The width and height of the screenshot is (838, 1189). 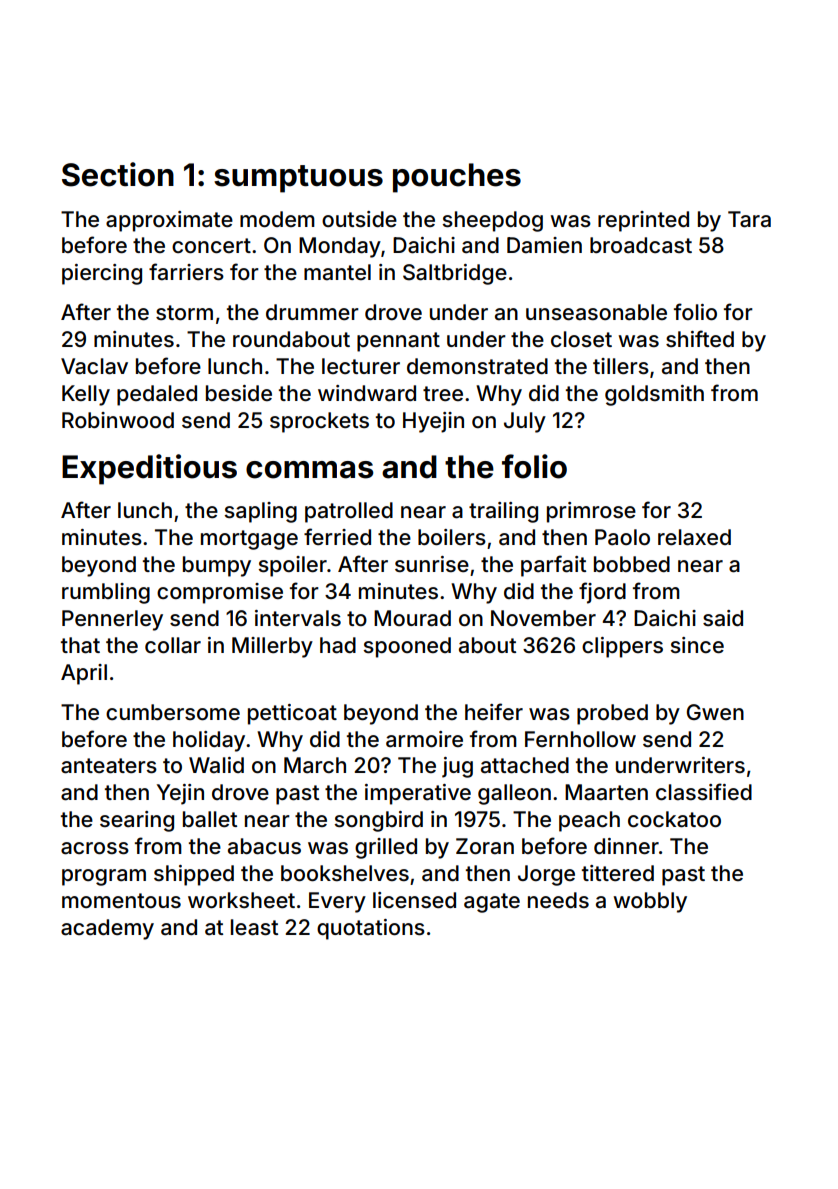 What do you see at coordinates (749, 219) in the screenshot?
I see `Tara` at bounding box center [749, 219].
